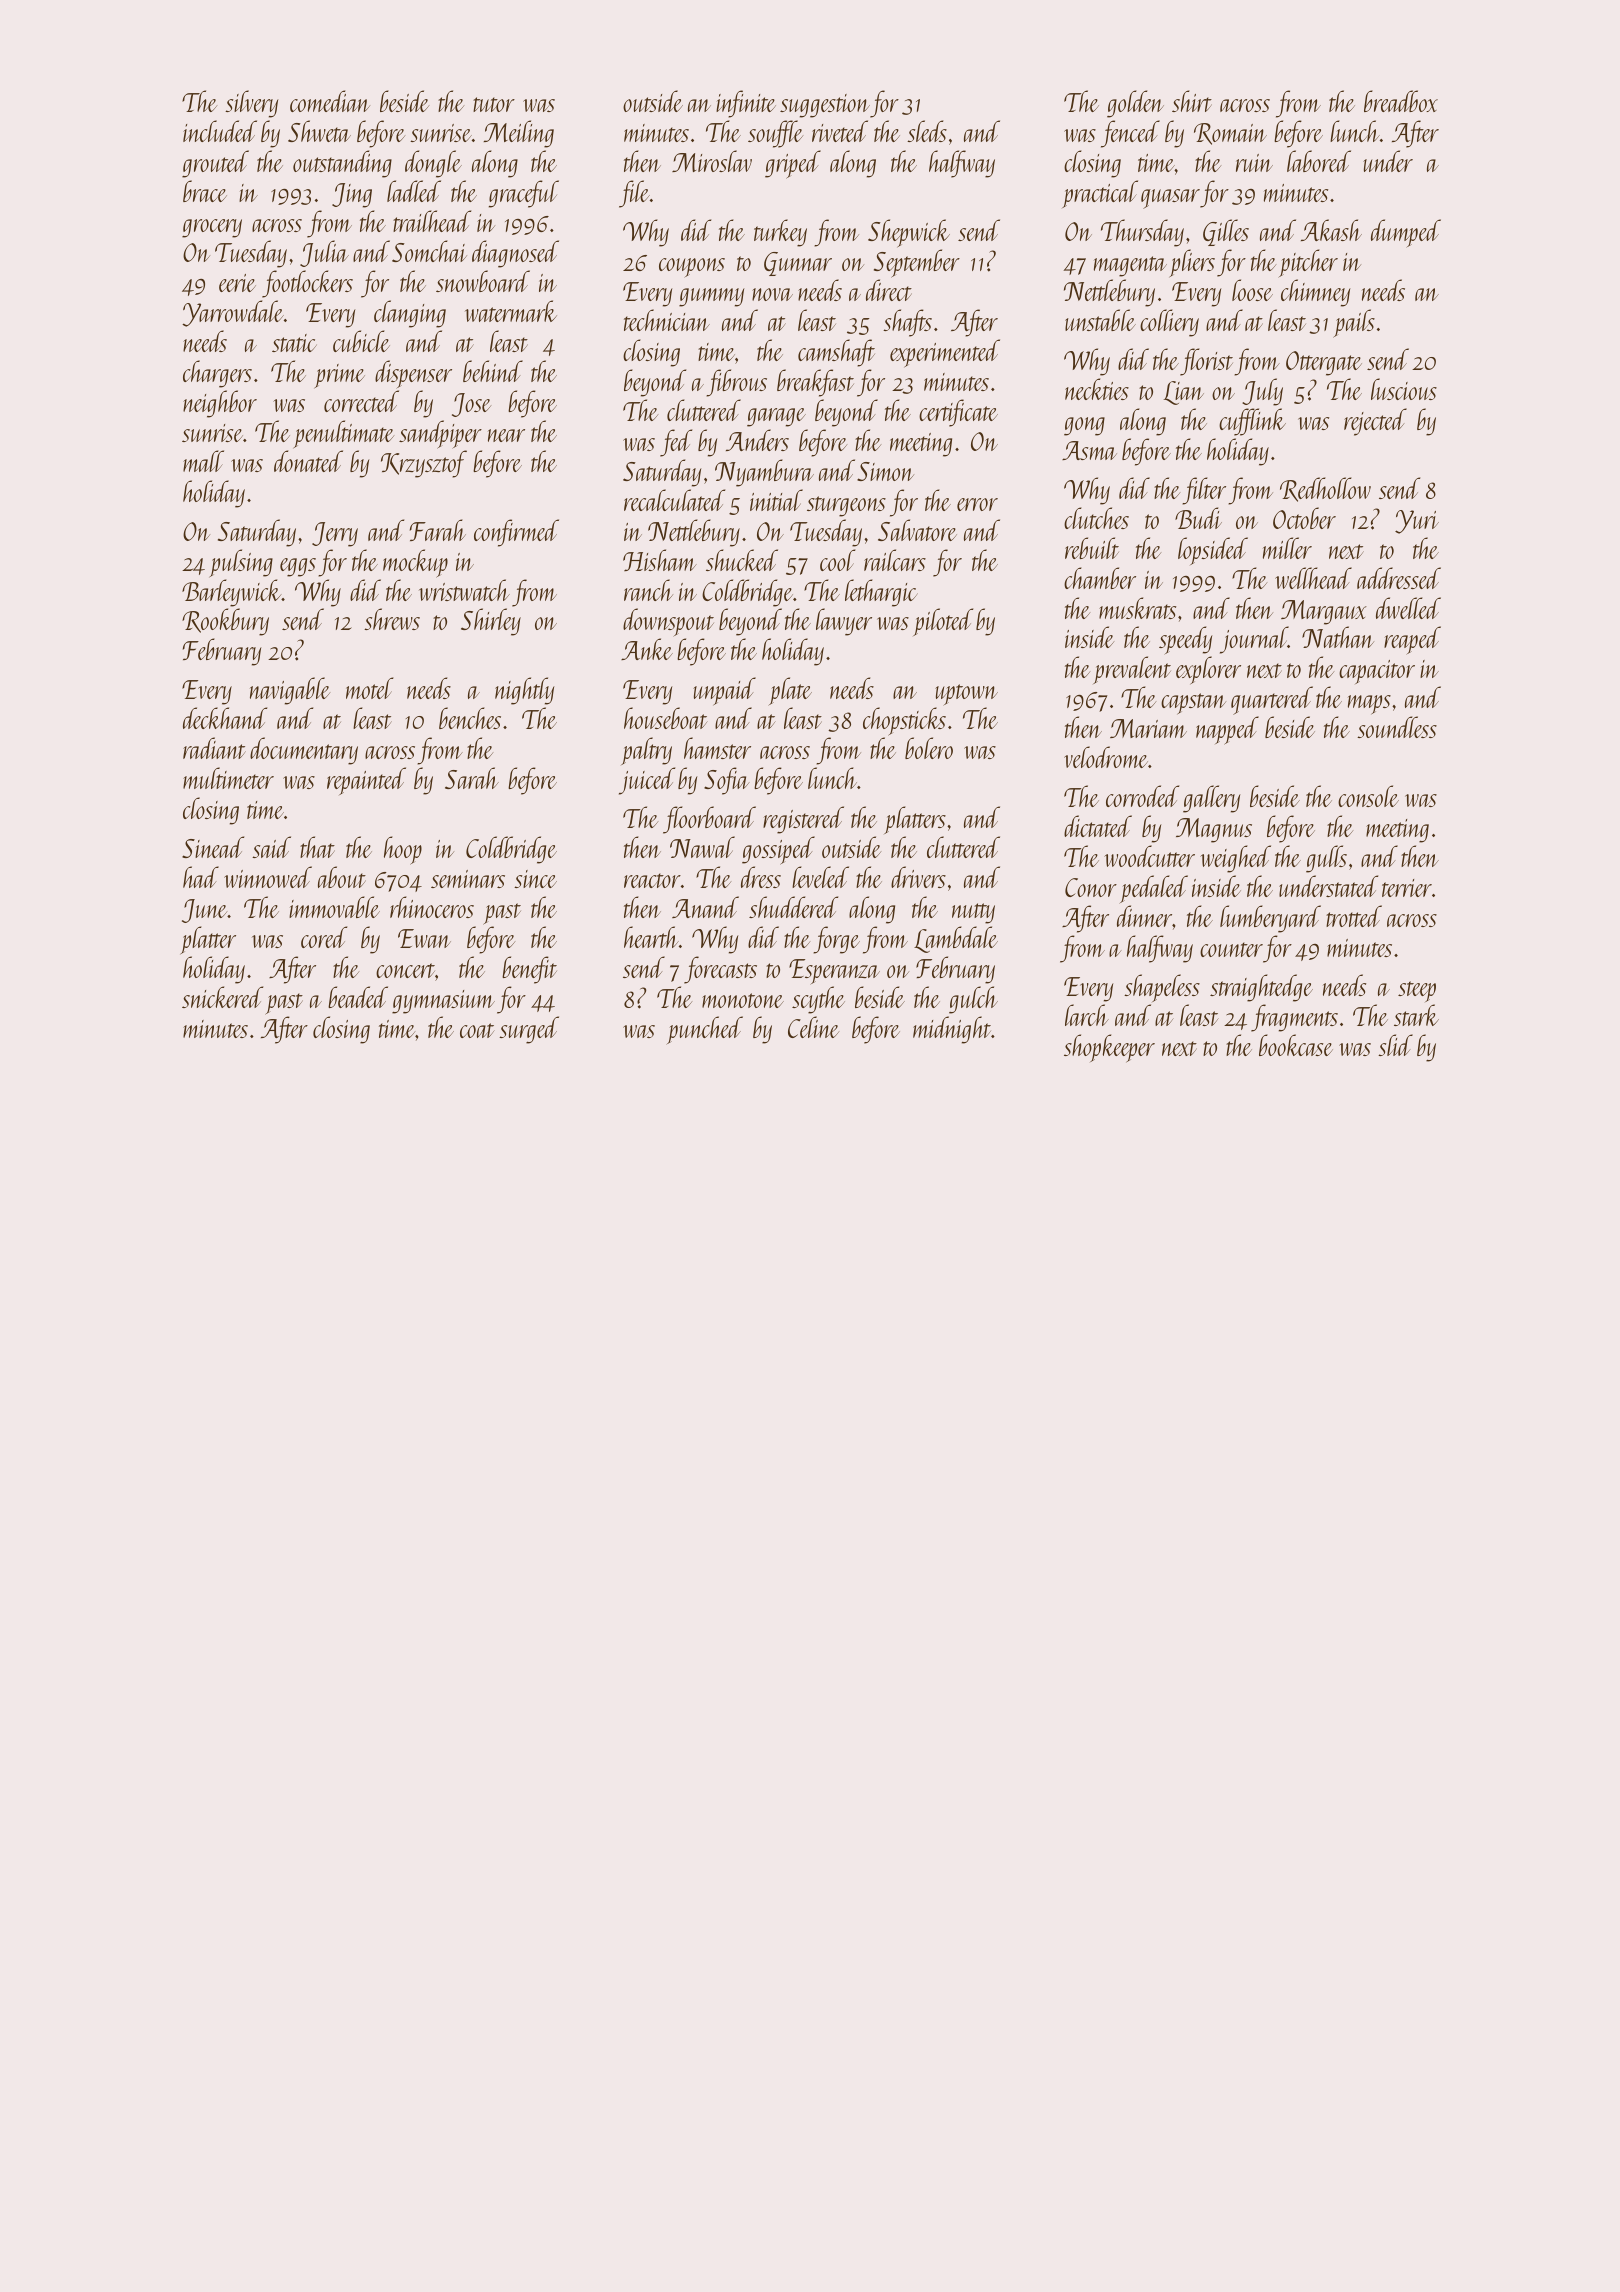 The width and height of the screenshot is (1620, 2292). Describe the element at coordinates (222, 997) in the screenshot. I see `snickered` at that location.
